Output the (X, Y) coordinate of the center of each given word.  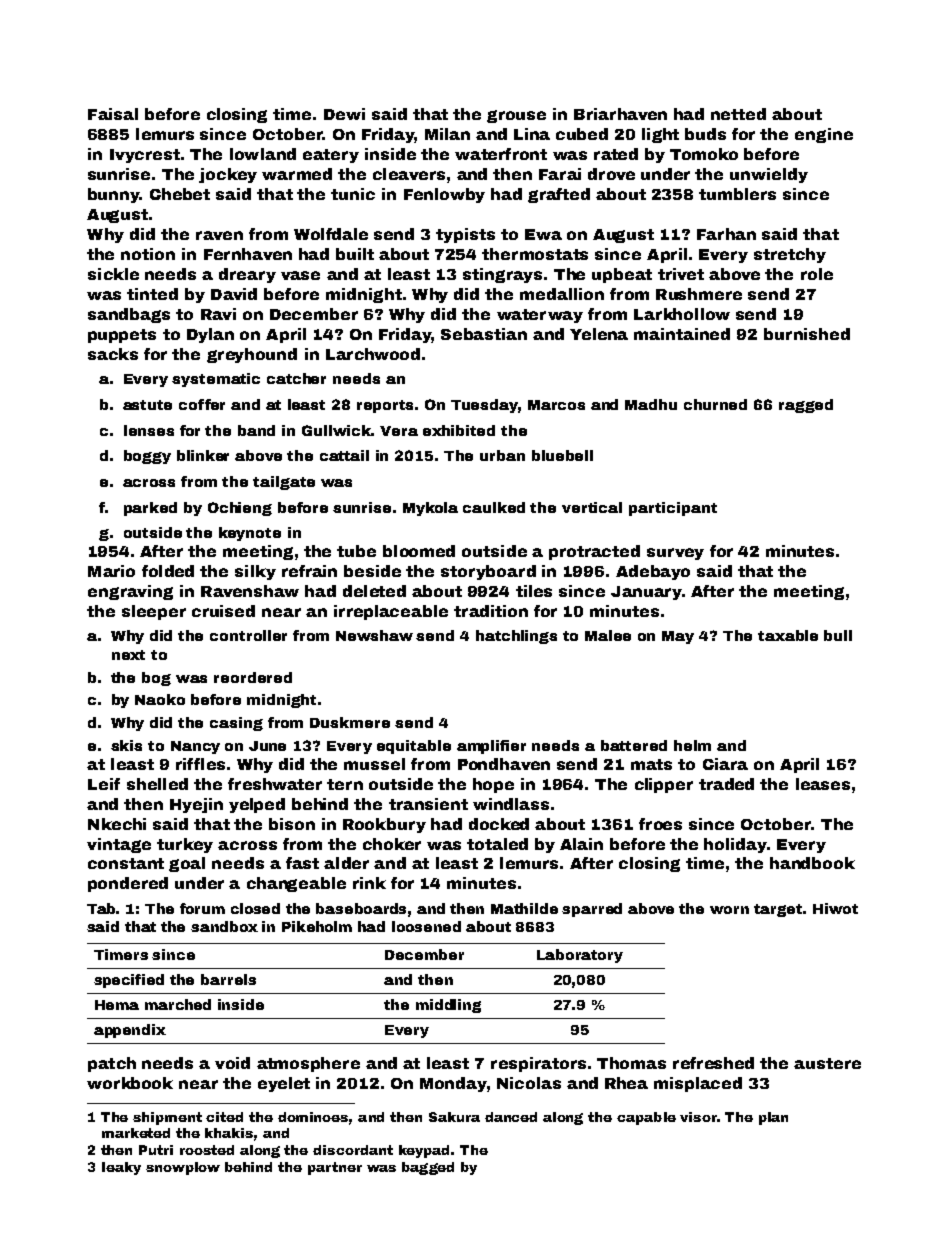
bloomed (419, 551)
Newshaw (374, 635)
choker (392, 844)
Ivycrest (145, 156)
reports (385, 406)
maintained (682, 334)
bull (838, 635)
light (660, 135)
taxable (788, 635)
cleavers (409, 174)
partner (335, 1168)
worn (729, 910)
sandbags (129, 315)
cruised (223, 611)
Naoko (160, 699)
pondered (128, 884)
